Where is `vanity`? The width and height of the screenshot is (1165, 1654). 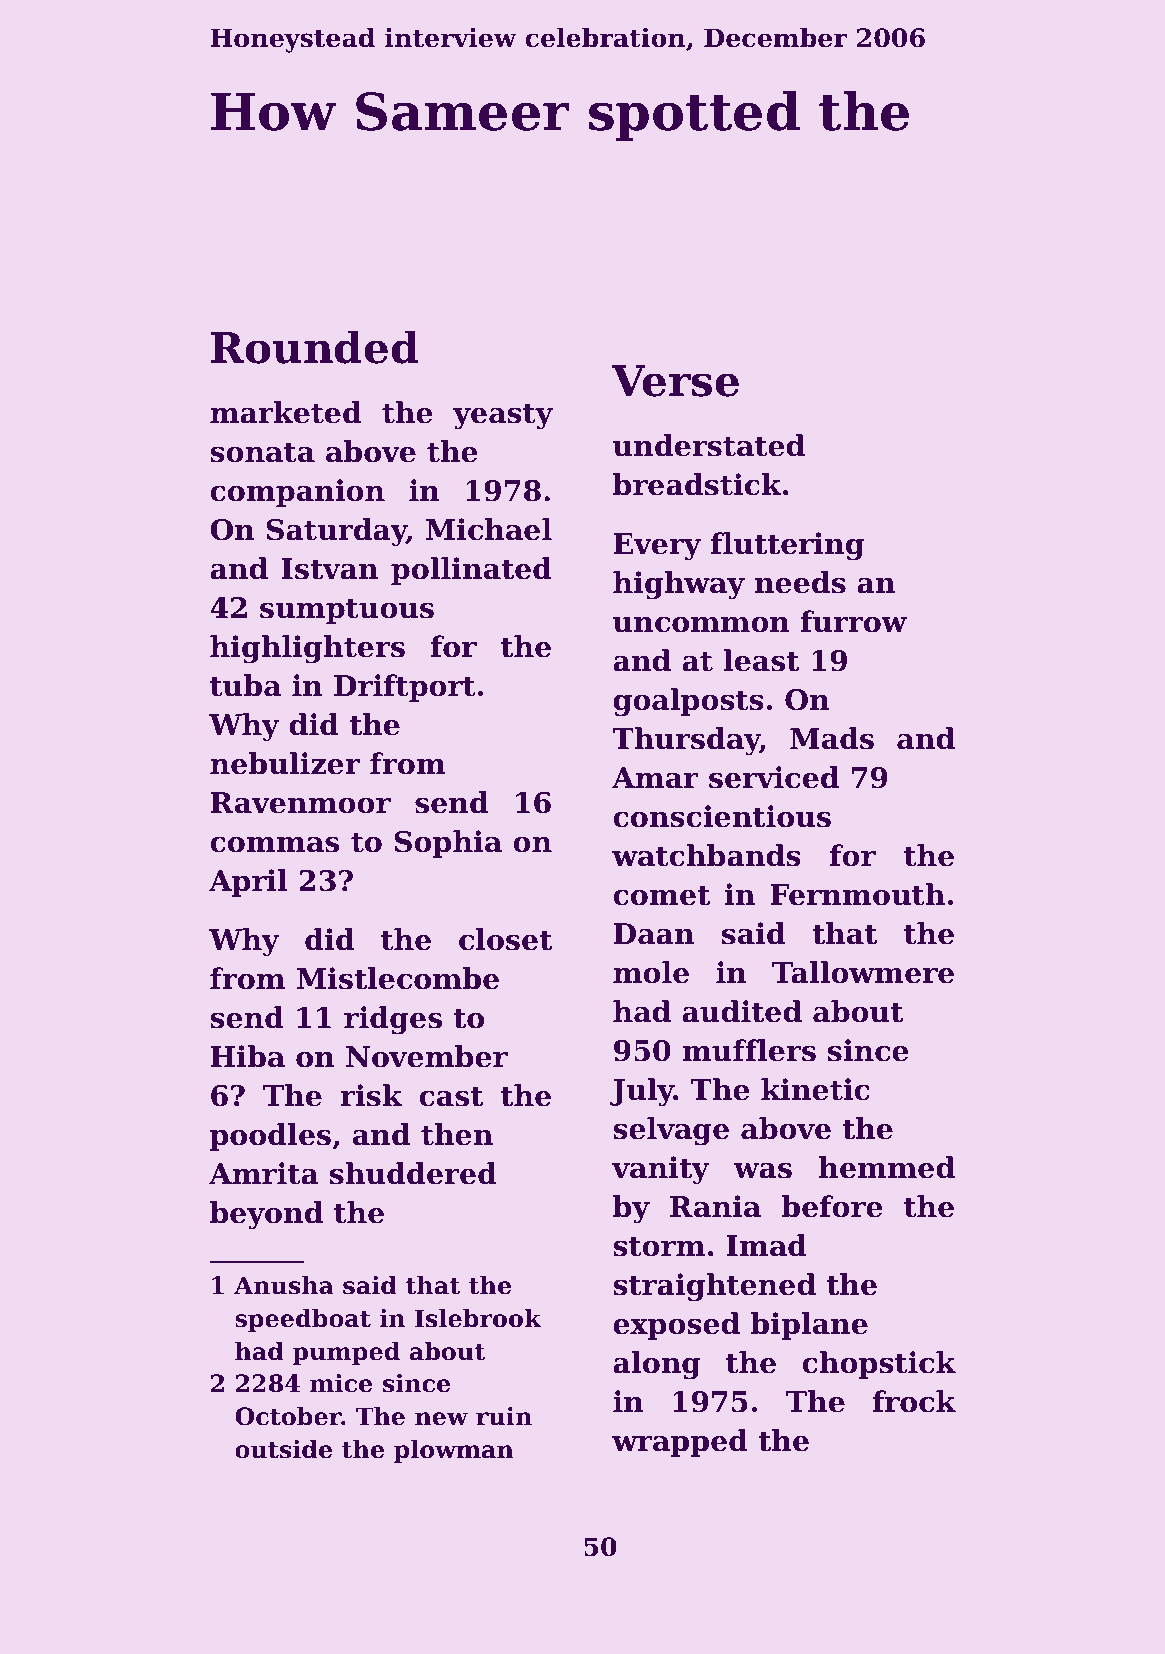 vanity is located at coordinates (660, 1170).
